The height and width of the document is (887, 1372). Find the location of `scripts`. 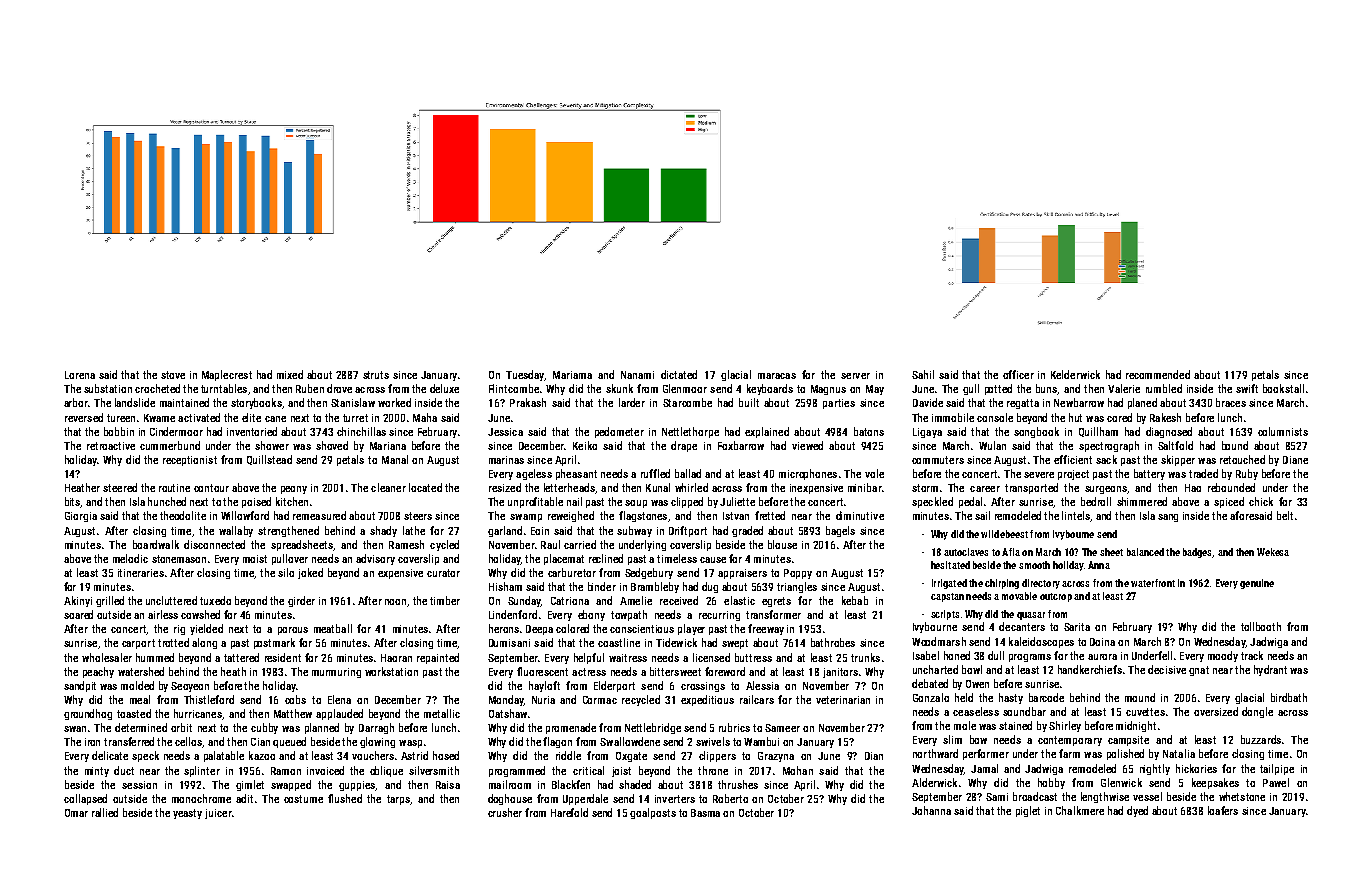

scripts is located at coordinates (945, 615).
